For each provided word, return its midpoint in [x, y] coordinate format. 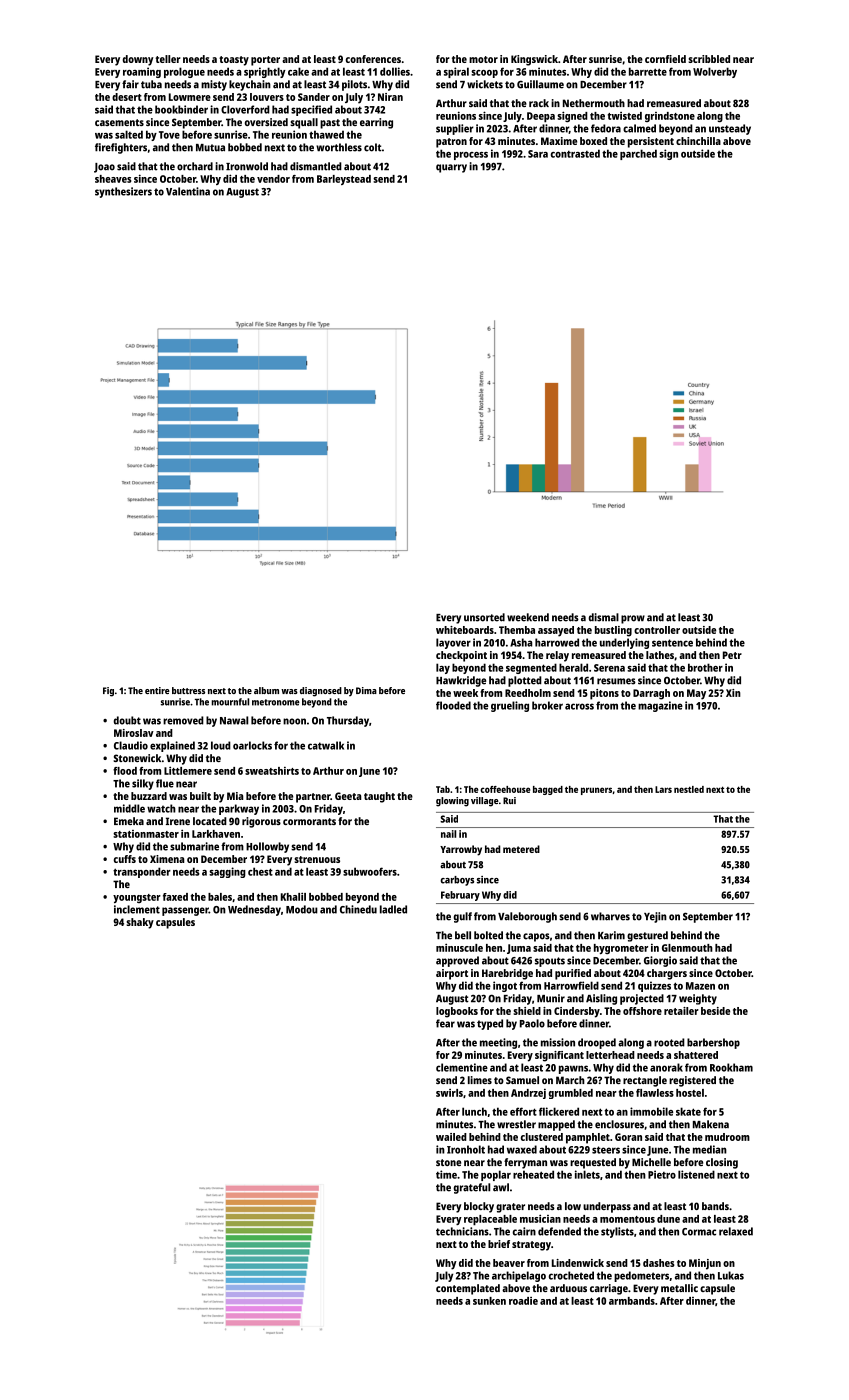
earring [376, 123]
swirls [449, 1093]
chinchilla [698, 141]
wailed [451, 1137]
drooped [597, 1043]
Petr [732, 655]
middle [129, 808]
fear [445, 1023]
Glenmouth [687, 948]
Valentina [188, 191]
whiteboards [465, 630]
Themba [517, 630]
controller [657, 630]
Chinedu [358, 909]
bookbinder [181, 109]
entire [157, 690]
